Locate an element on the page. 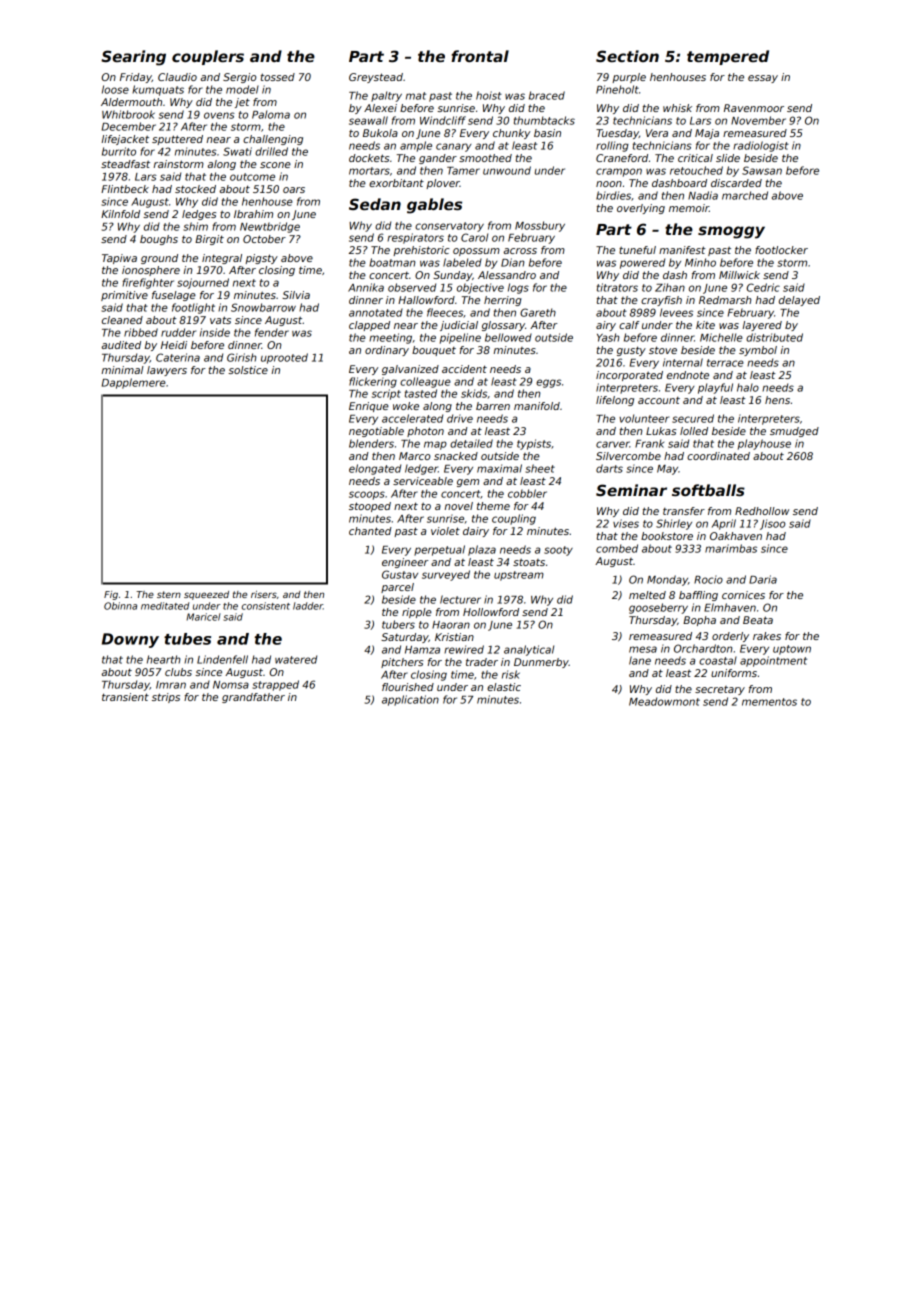 This image has height=1308, width=924. annotated is located at coordinates (376, 312).
